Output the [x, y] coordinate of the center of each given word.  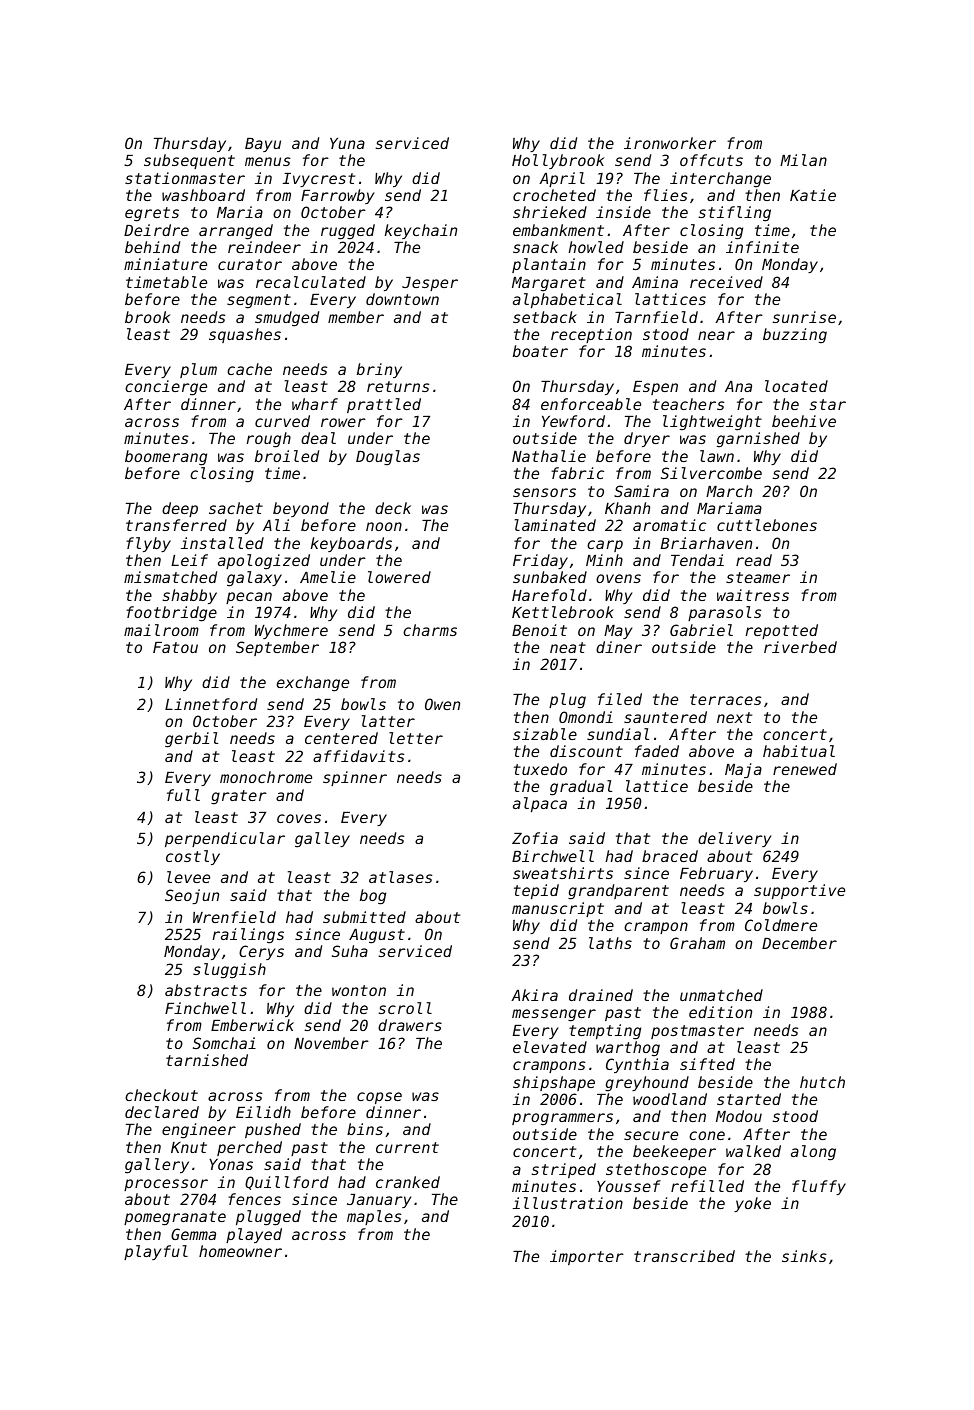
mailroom [161, 630]
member [356, 317]
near [716, 335]
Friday [540, 561]
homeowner [240, 1251]
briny [379, 370]
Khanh [627, 508]
